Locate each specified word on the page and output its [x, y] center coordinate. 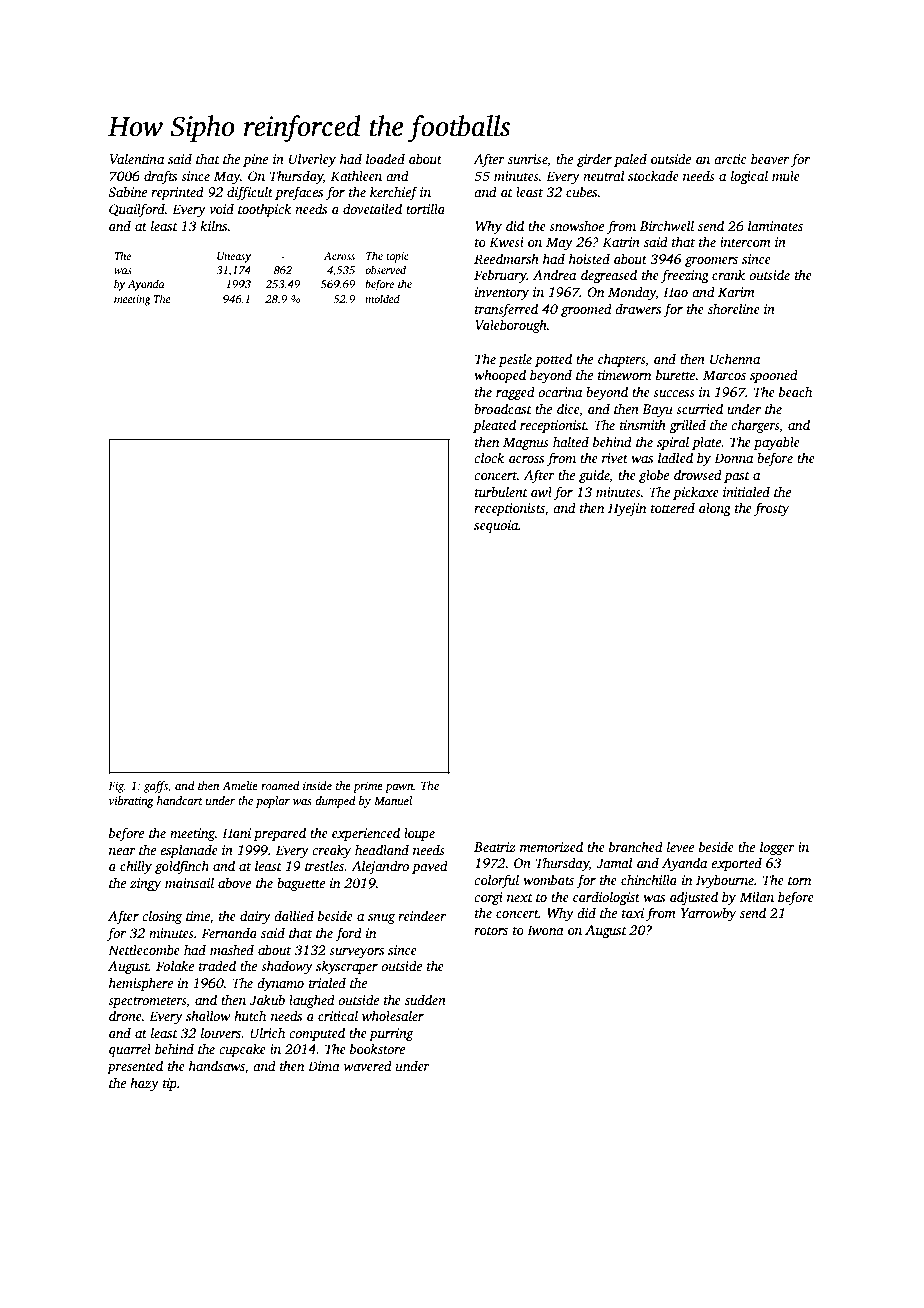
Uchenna [735, 358]
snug [381, 919]
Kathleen [356, 175]
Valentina [137, 158]
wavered [368, 1065]
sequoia [496, 526]
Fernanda [229, 932]
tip [170, 1084]
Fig [116, 787]
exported [736, 864]
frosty [771, 509]
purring [391, 1034]
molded [382, 298]
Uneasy [234, 257]
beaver [770, 158]
